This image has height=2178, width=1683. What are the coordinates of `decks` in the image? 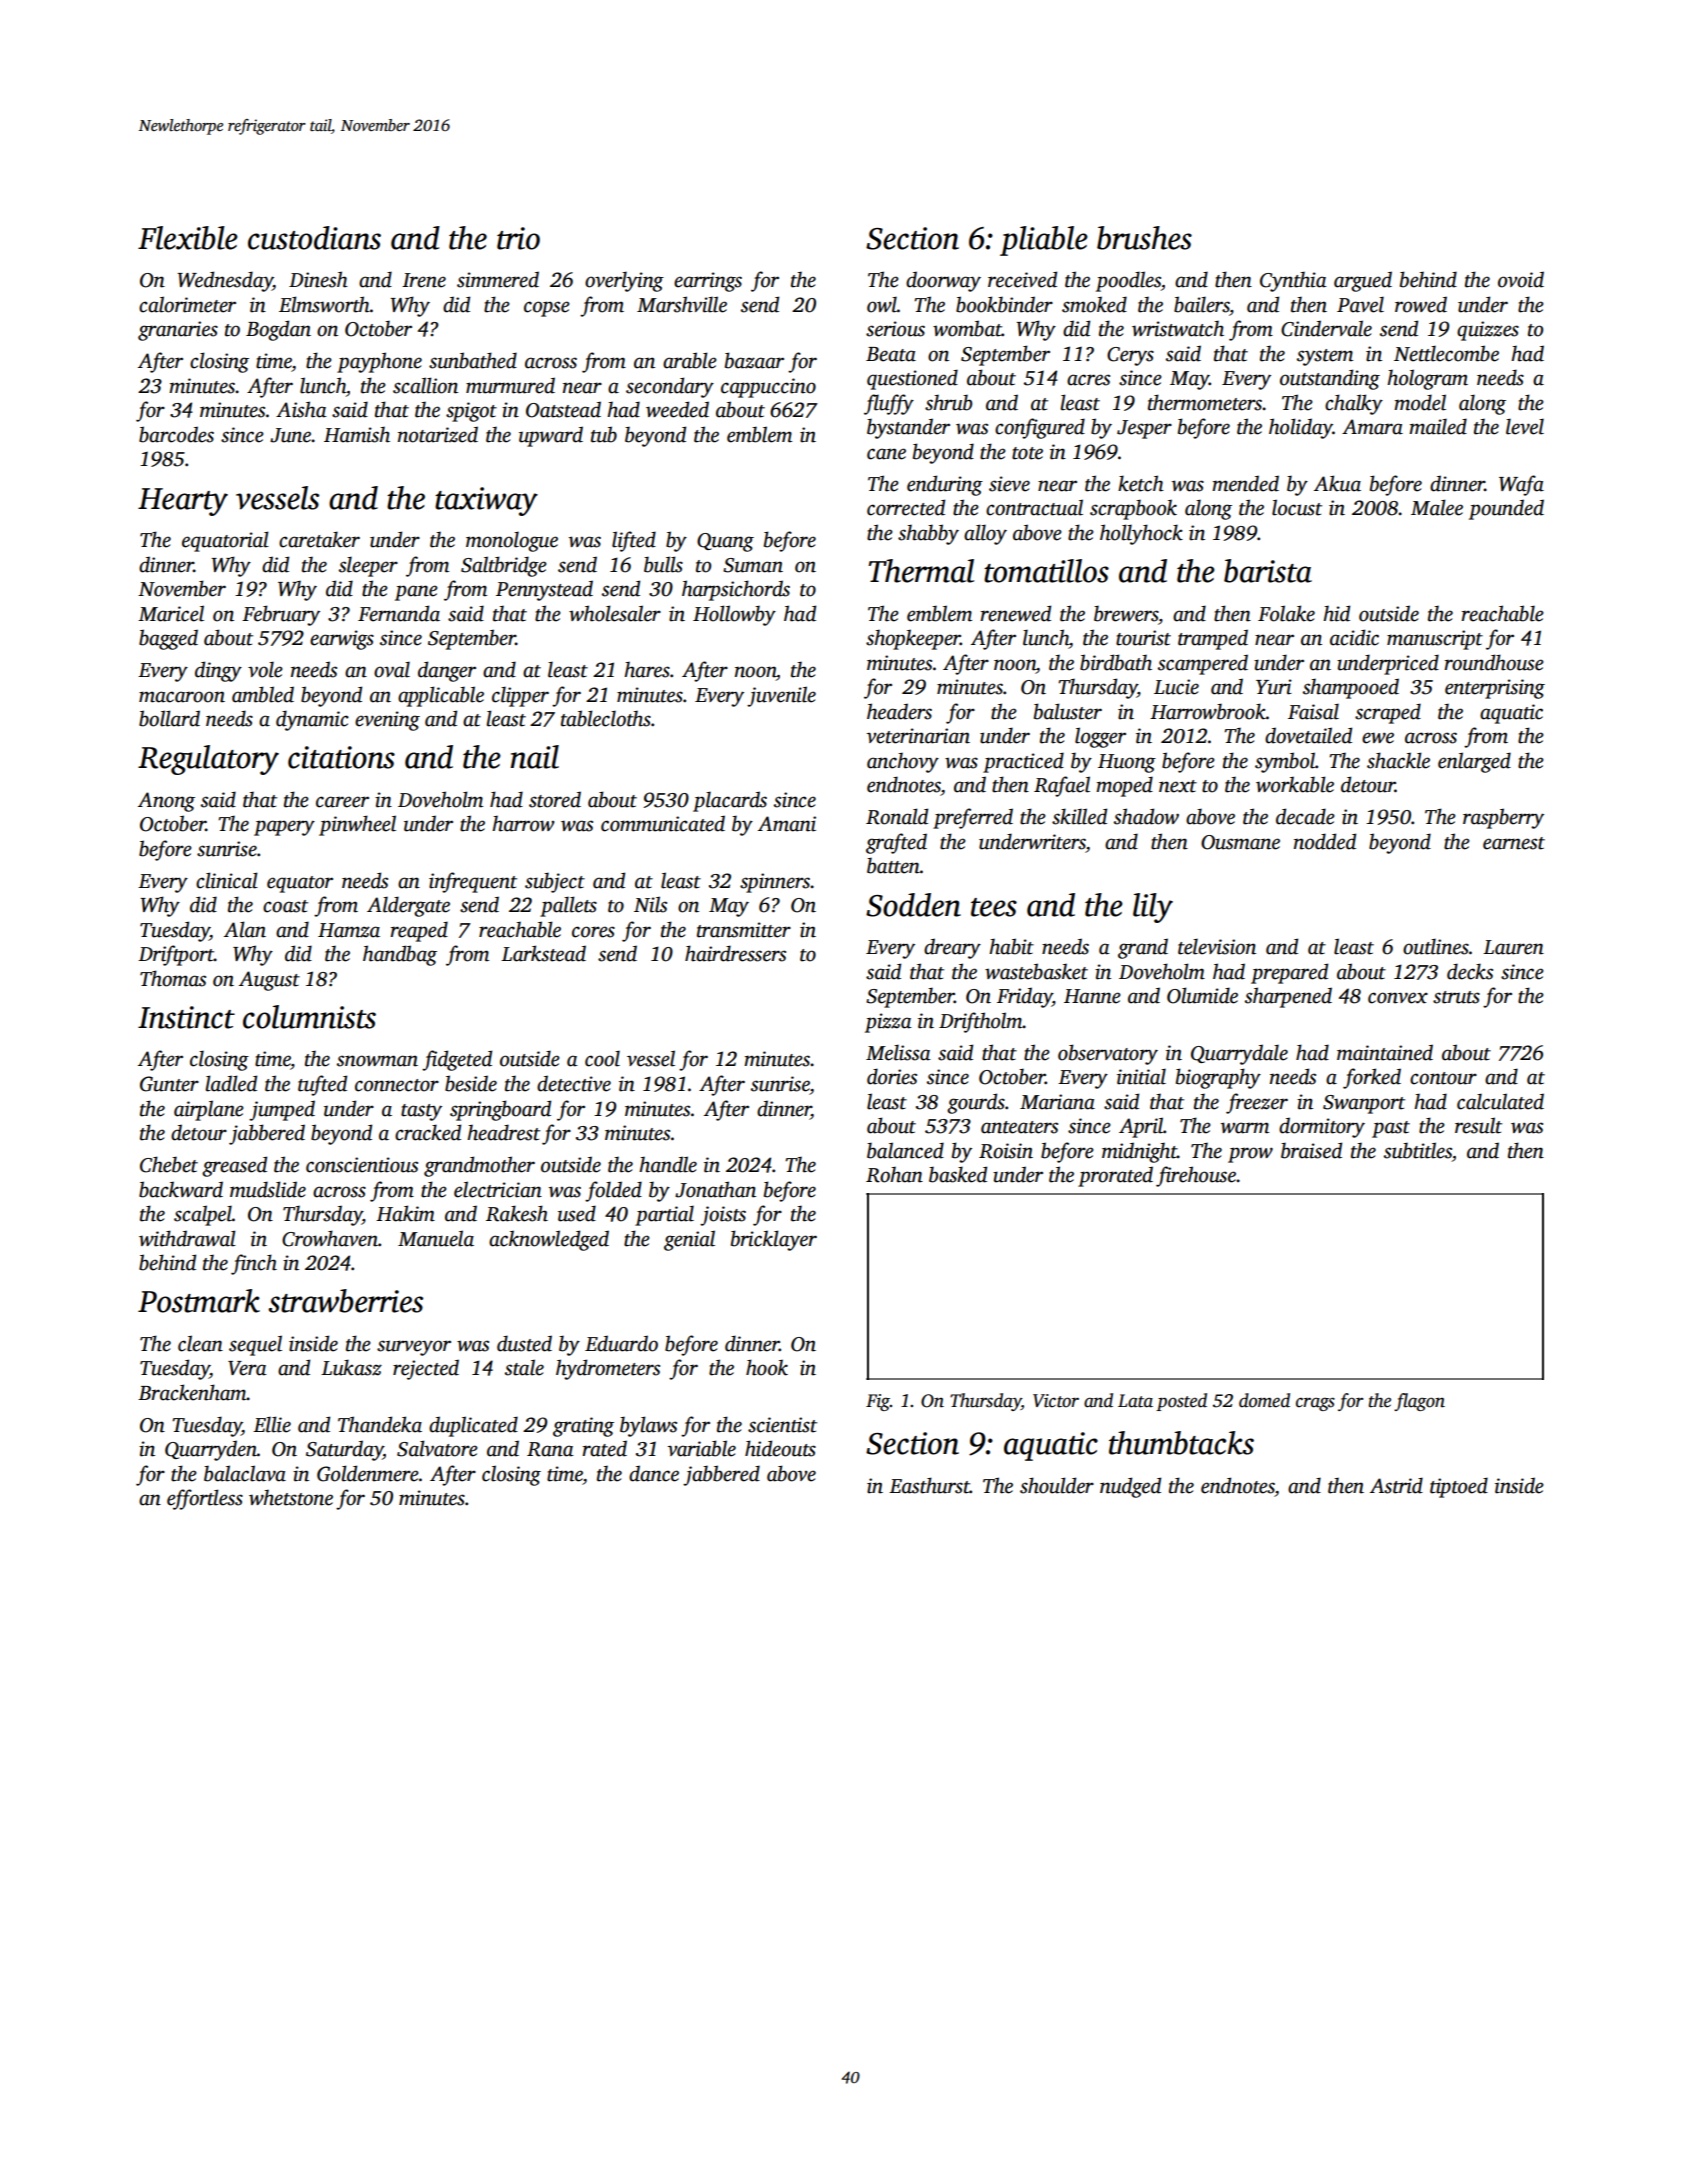 It's located at (1470, 971).
